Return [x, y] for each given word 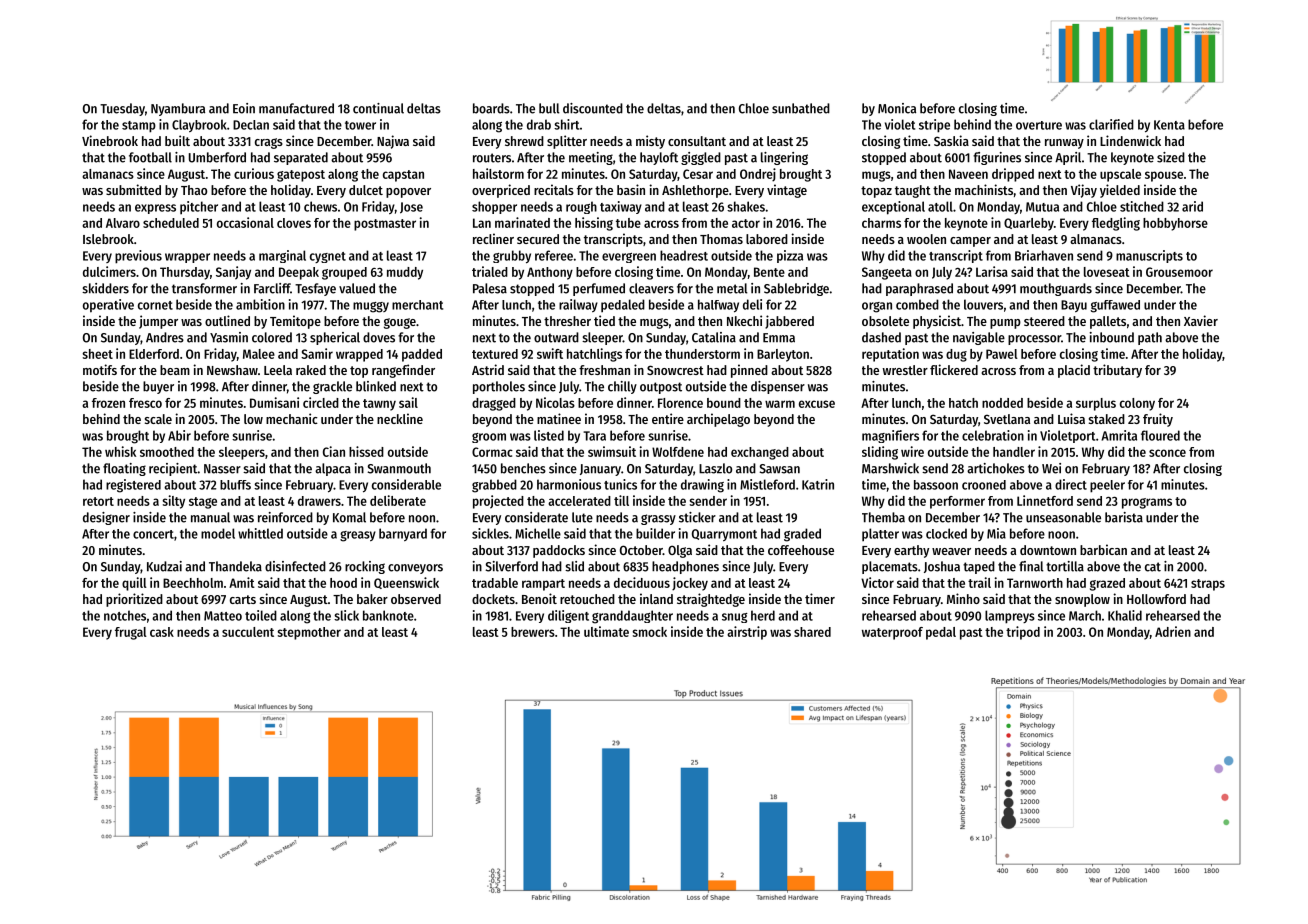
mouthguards [1056, 289]
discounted [593, 108]
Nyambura [178, 109]
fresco [145, 403]
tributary [1117, 371]
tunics [620, 484]
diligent [568, 616]
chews [320, 206]
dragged [494, 404]
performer [957, 502]
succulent [248, 632]
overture [1039, 125]
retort [98, 501]
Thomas [721, 239]
